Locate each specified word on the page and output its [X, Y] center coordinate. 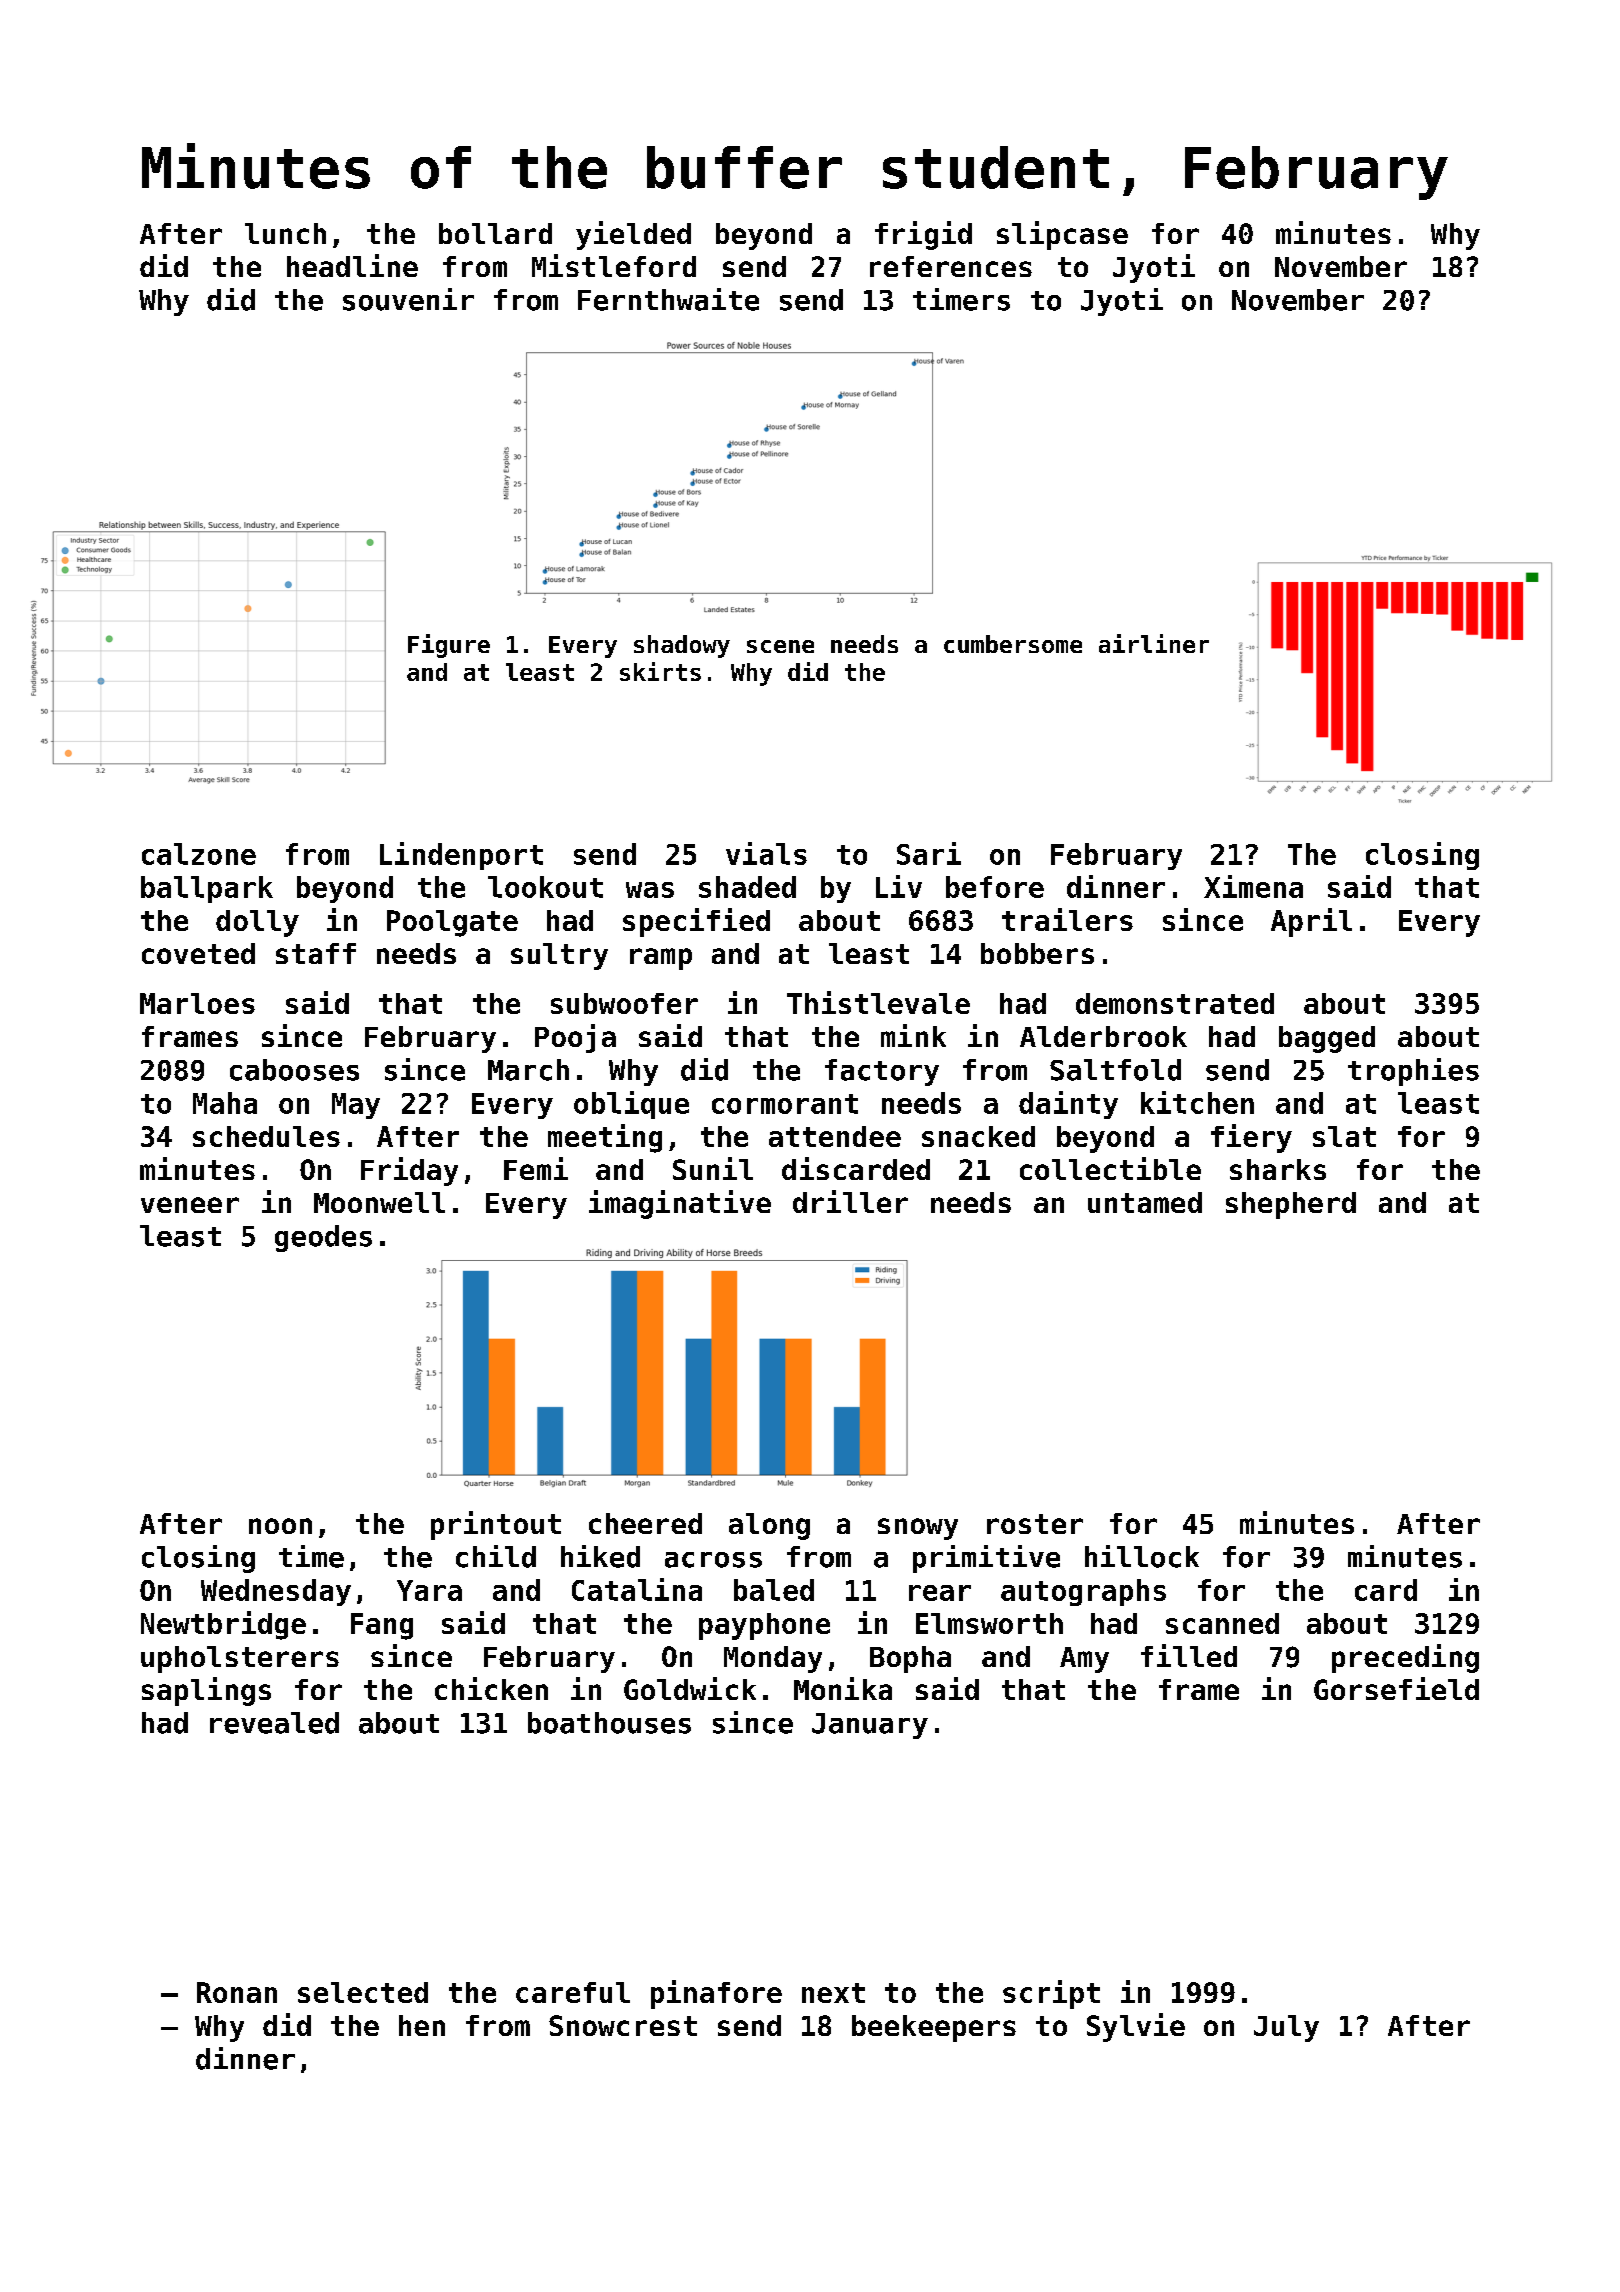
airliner [1154, 643]
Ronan [237, 1992]
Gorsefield [1396, 1688]
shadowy [682, 646]
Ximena [1253, 886]
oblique [631, 1105]
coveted [198, 953]
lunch [285, 233]
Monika [843, 1688]
